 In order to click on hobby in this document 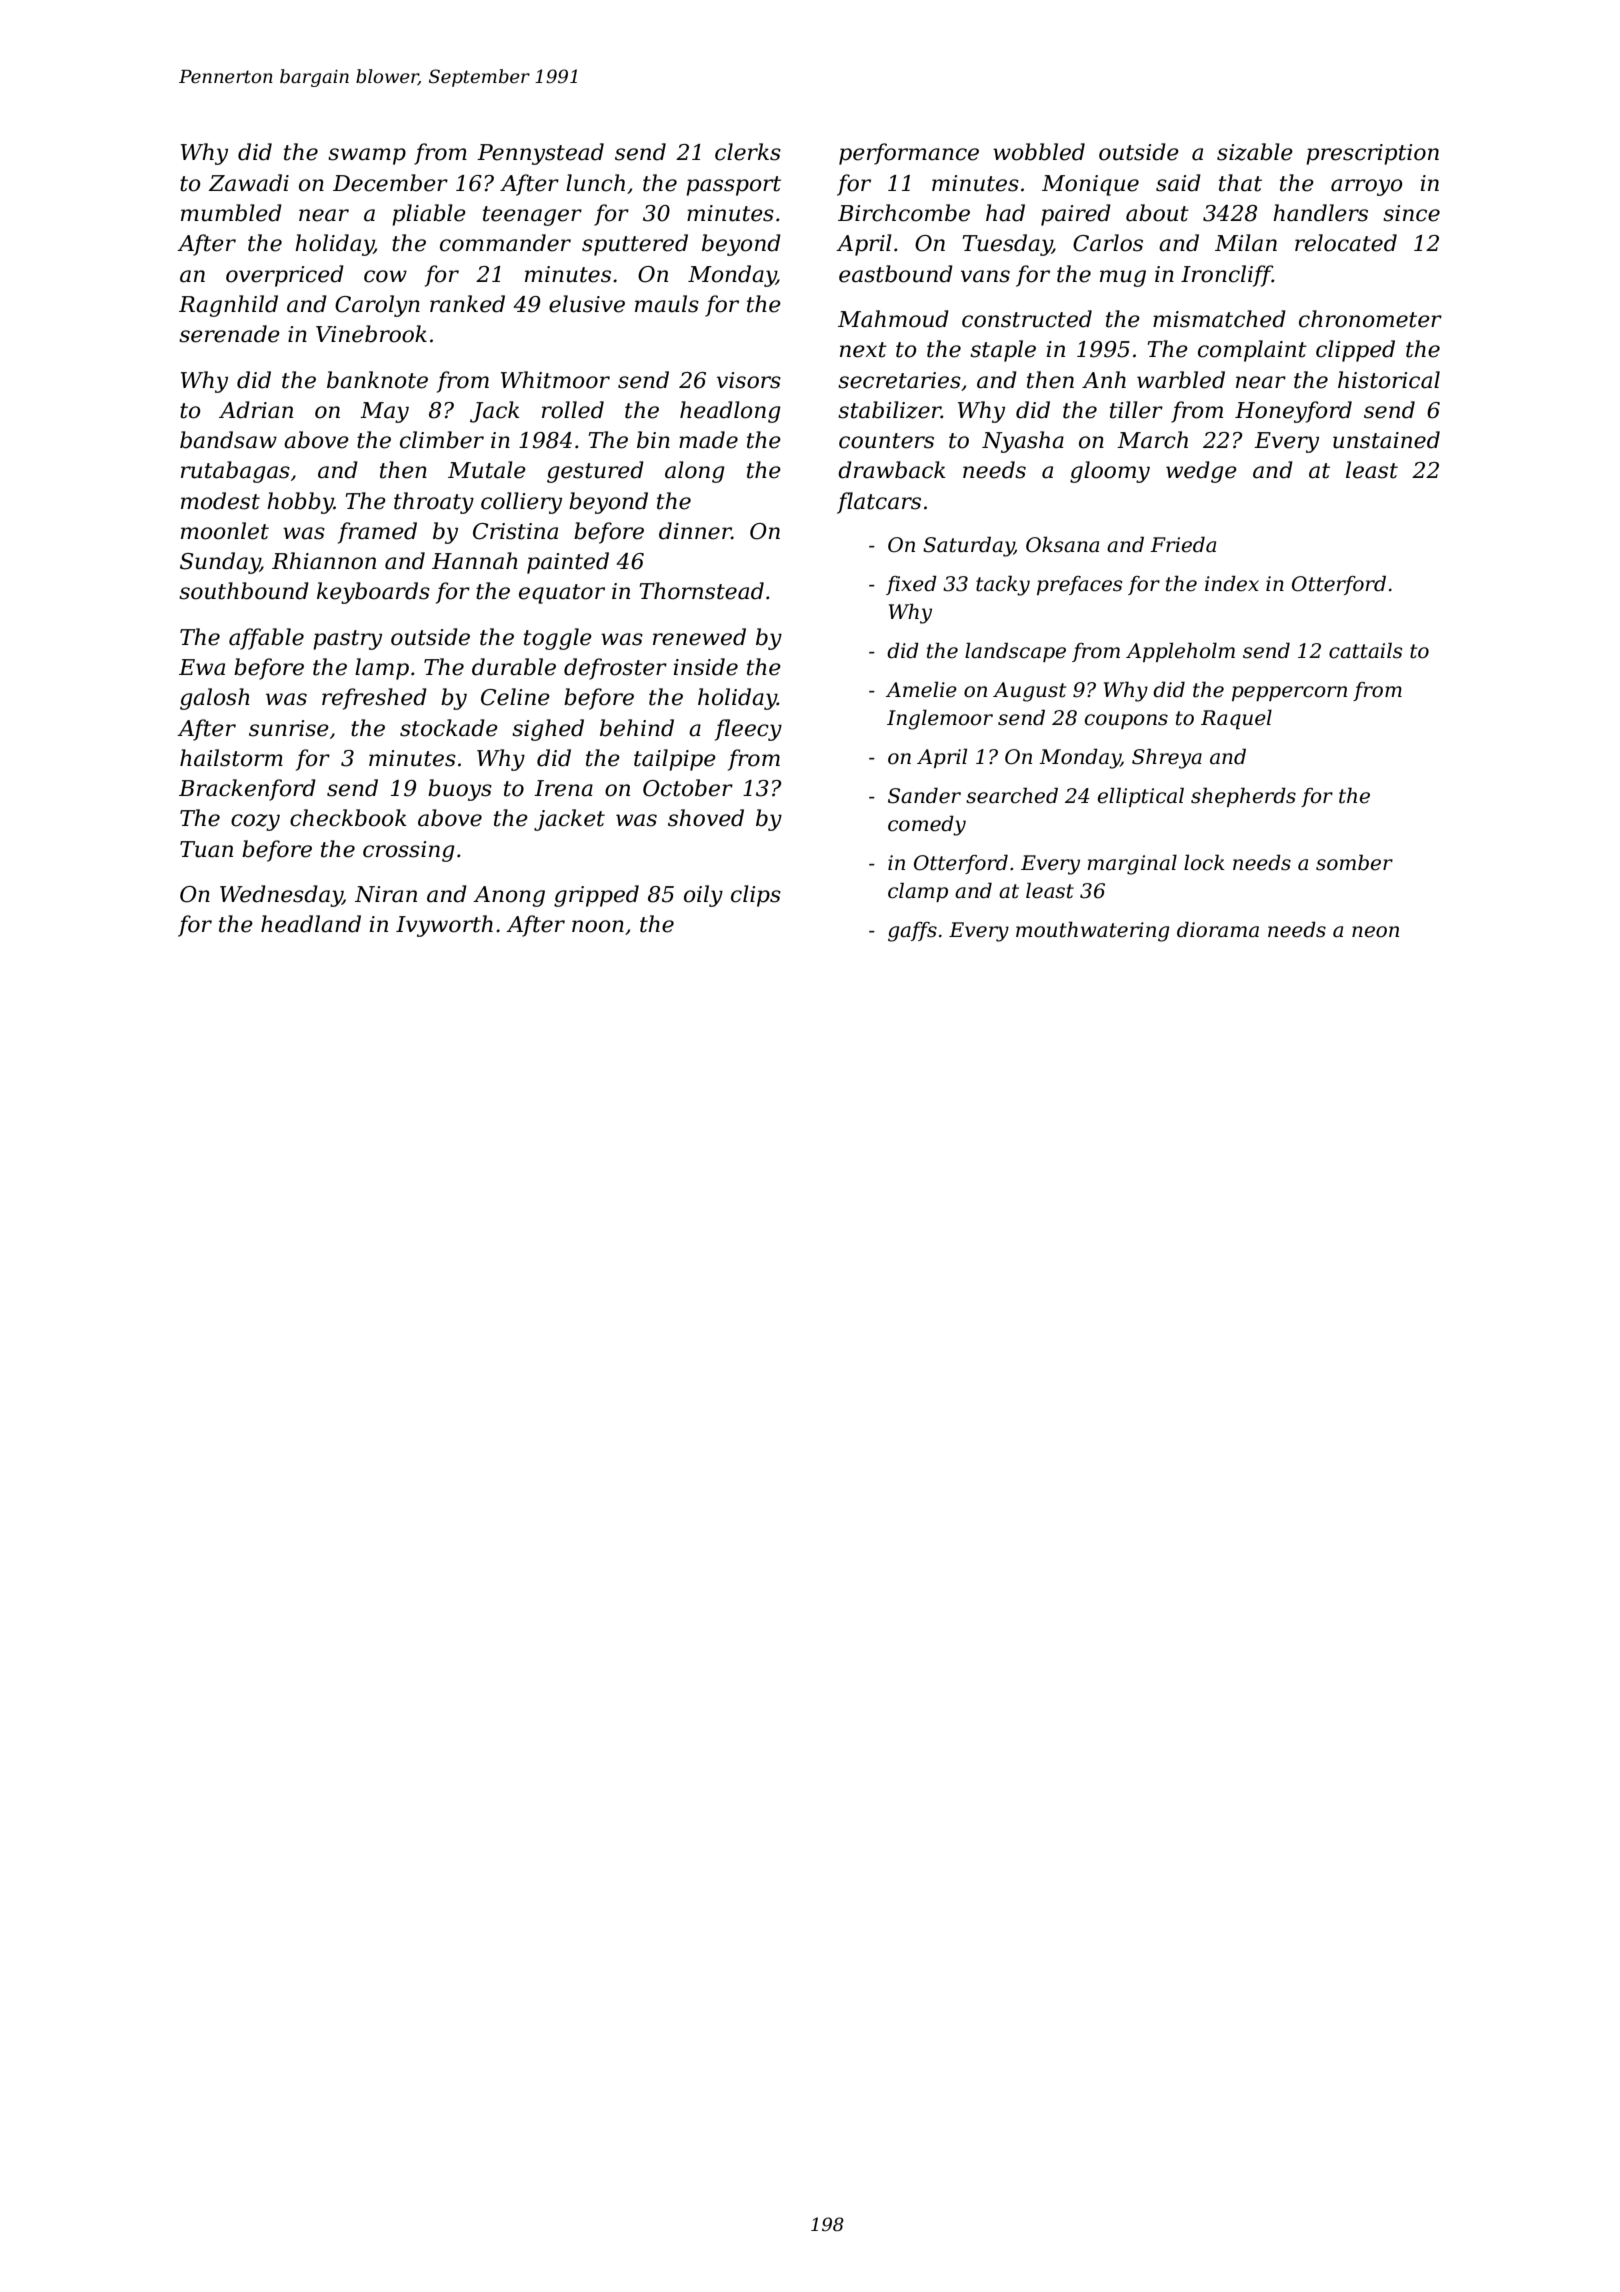, I will do `click(300, 503)`.
